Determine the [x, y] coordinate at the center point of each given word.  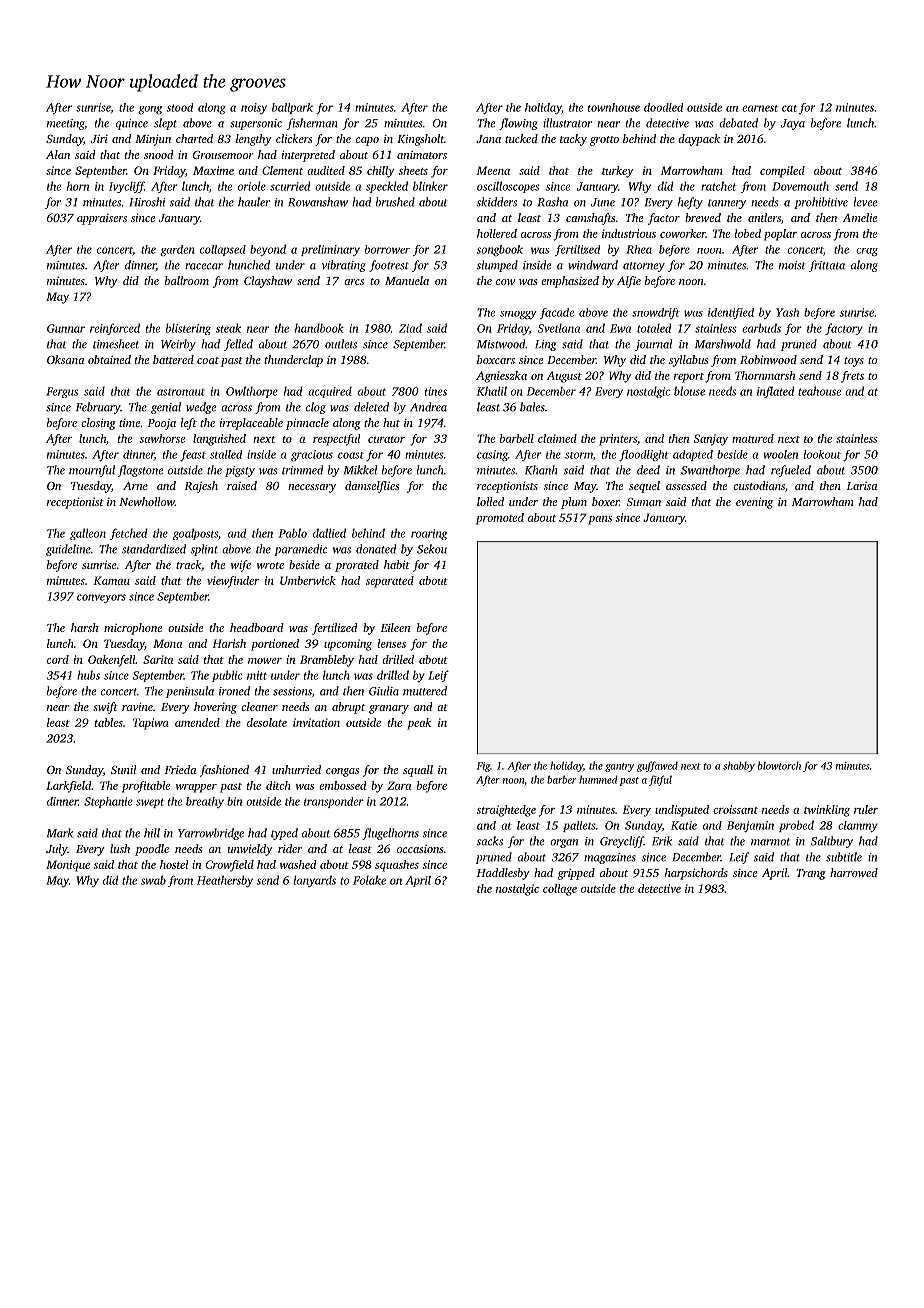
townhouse [614, 107]
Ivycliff [126, 187]
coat [208, 360]
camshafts [590, 219]
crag [867, 252]
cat [789, 108]
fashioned [224, 771]
